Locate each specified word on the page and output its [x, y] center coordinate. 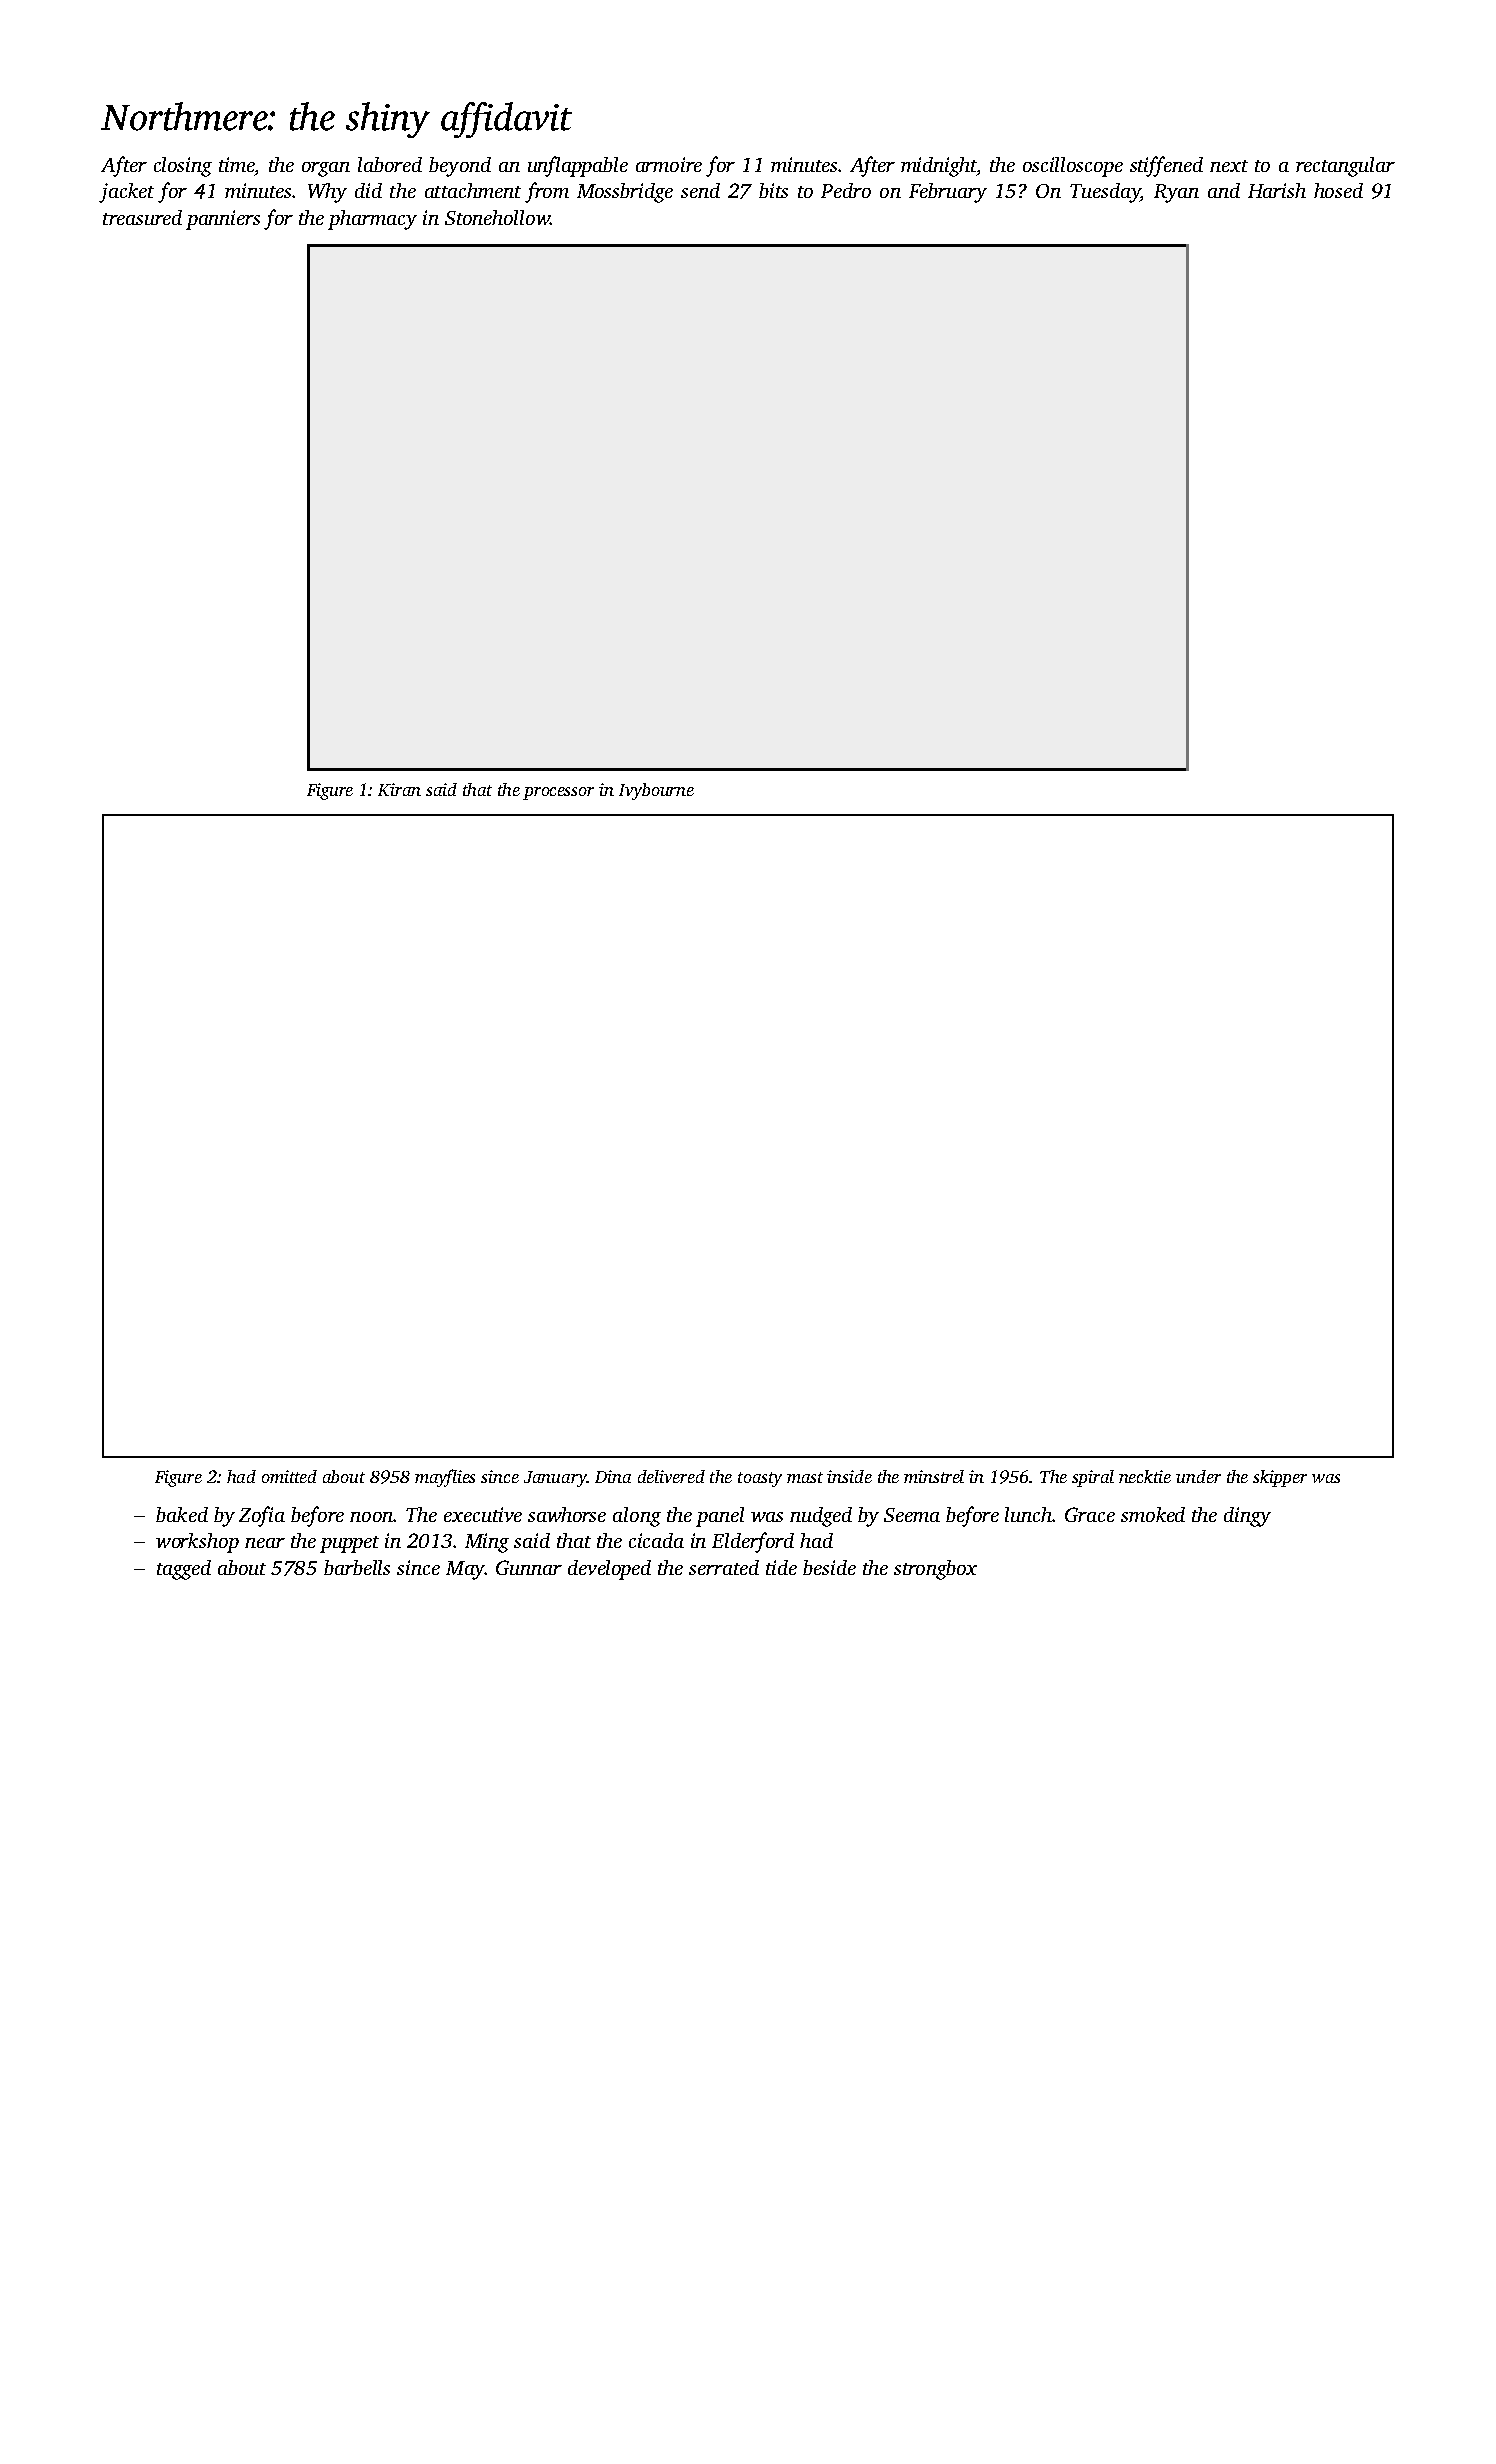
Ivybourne [656, 791]
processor [558, 793]
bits [773, 190]
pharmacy [372, 220]
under [1198, 1476]
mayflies [445, 1478]
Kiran [399, 789]
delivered [671, 1476]
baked [182, 1514]
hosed [1338, 190]
